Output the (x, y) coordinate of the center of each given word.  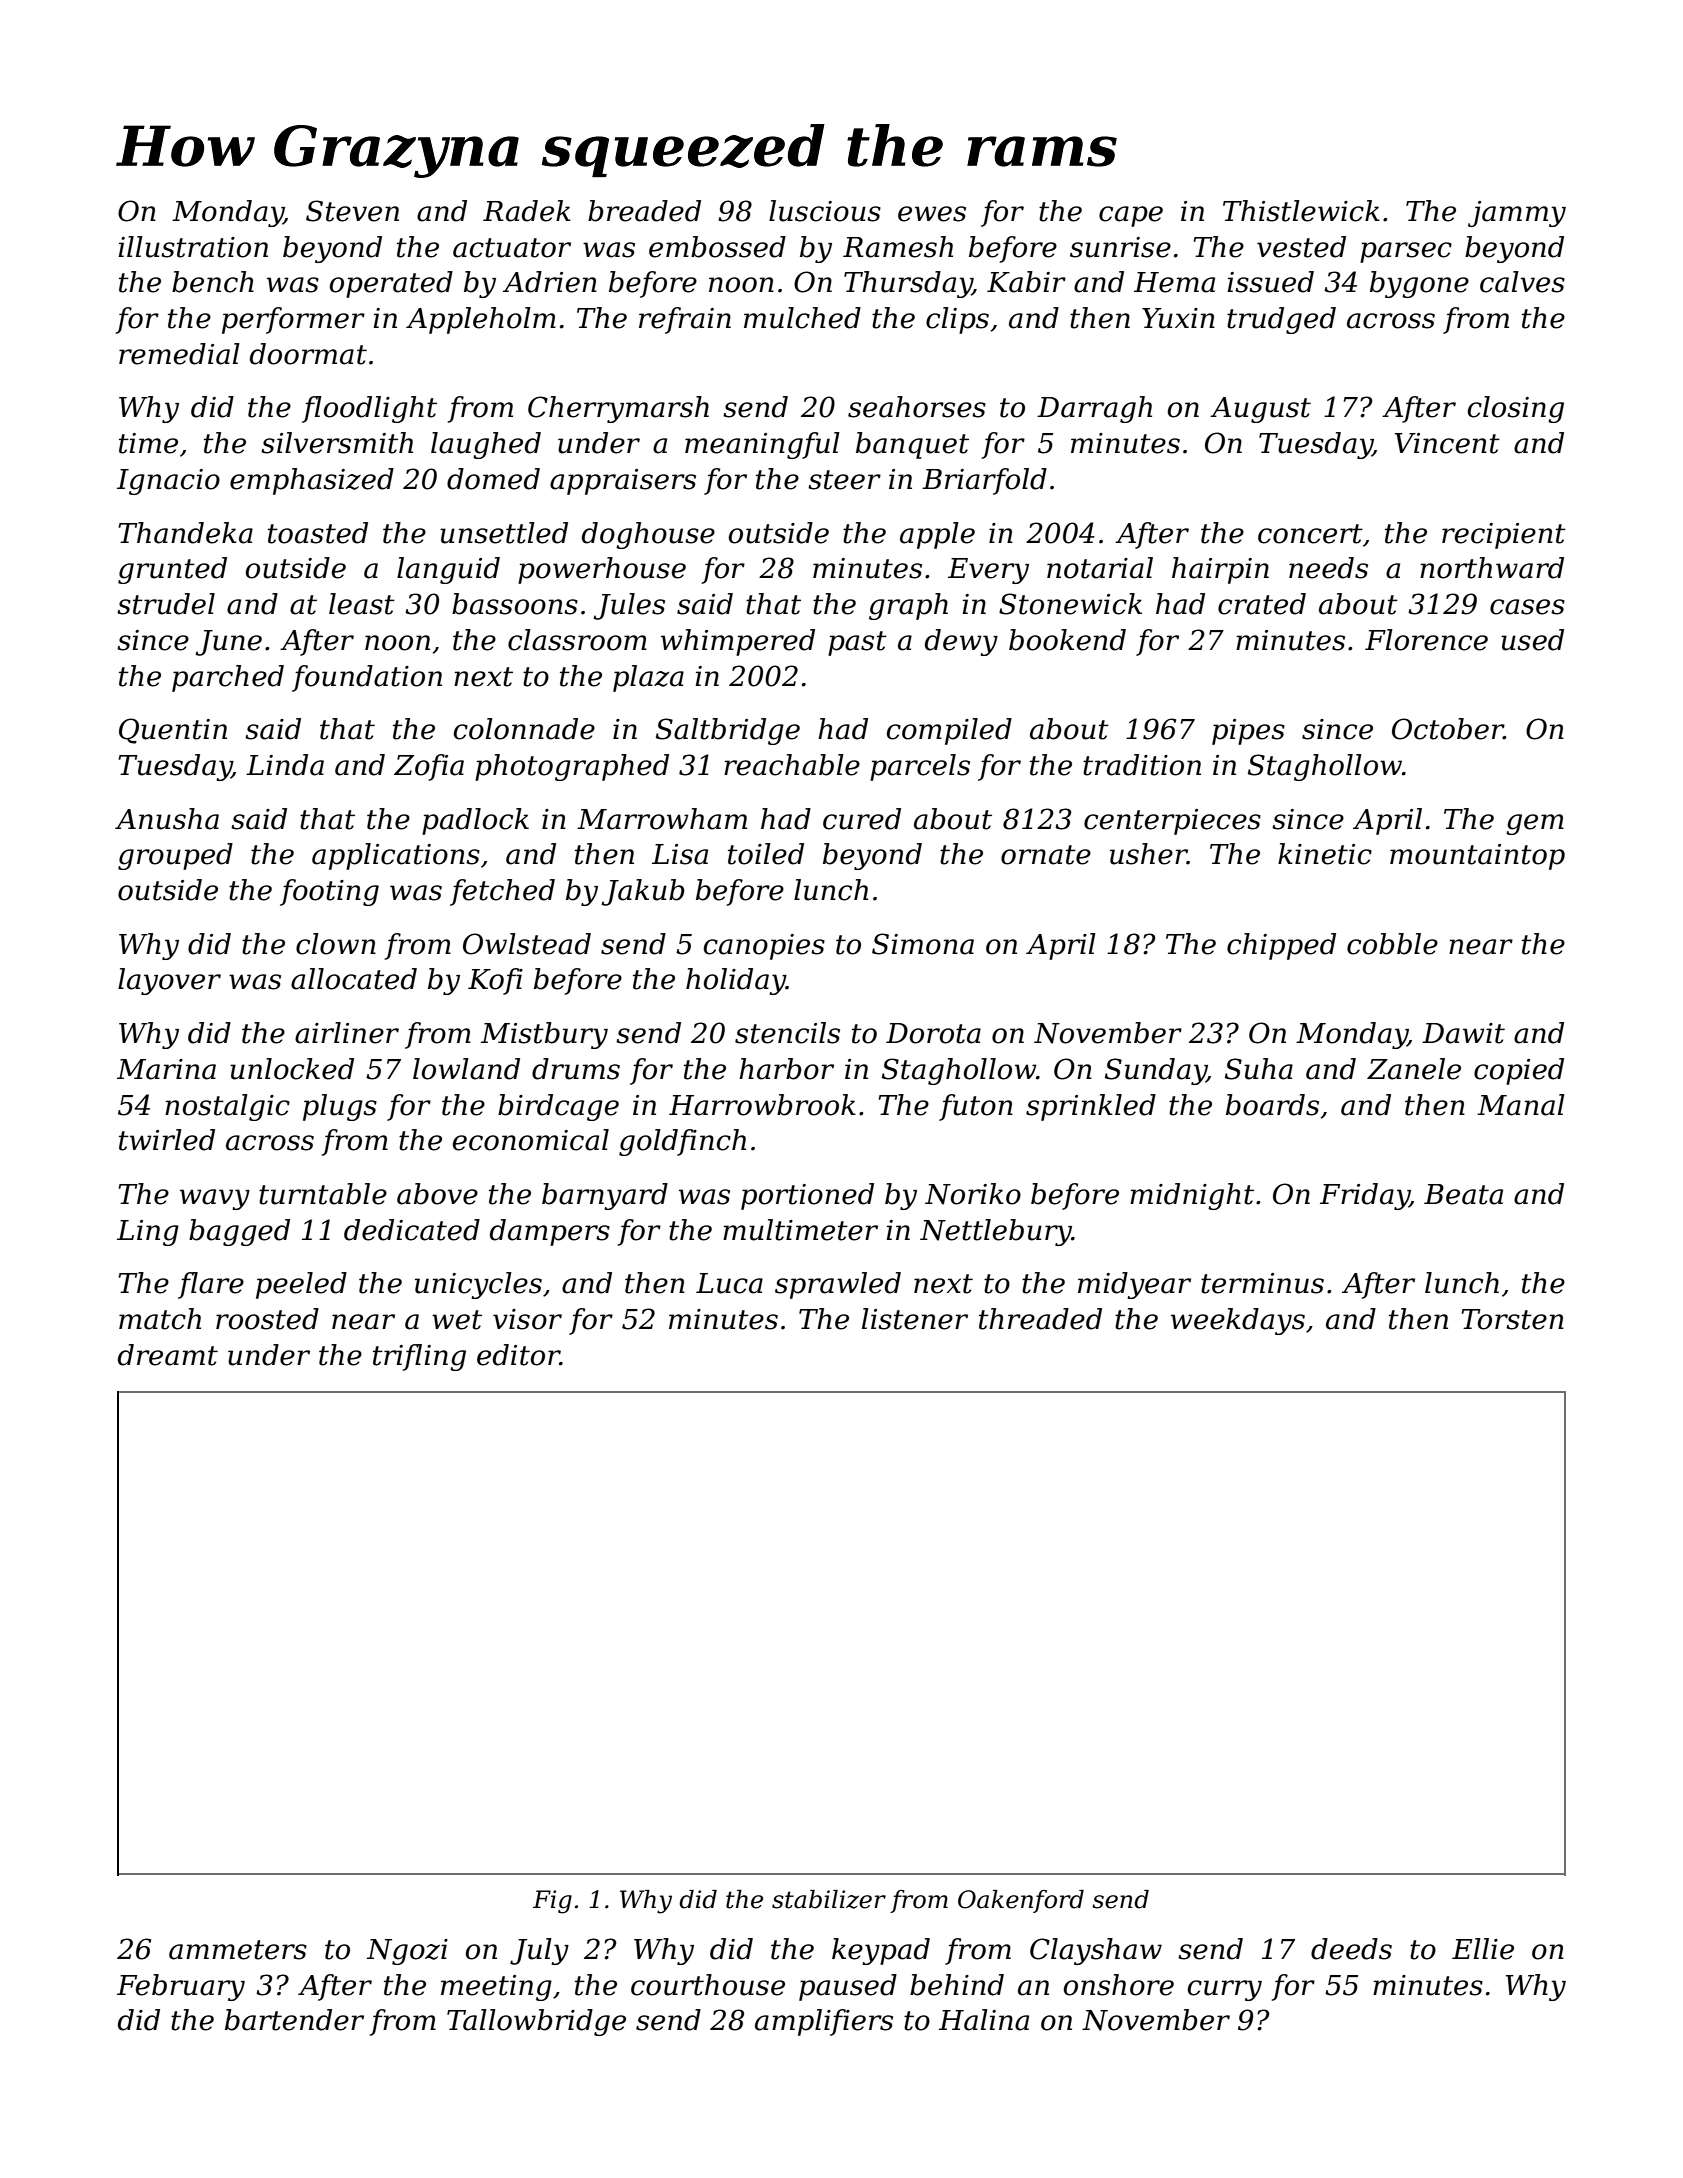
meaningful (762, 445)
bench (213, 282)
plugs (340, 1107)
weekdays (1238, 1321)
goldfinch (682, 1142)
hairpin (1220, 570)
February (181, 1987)
